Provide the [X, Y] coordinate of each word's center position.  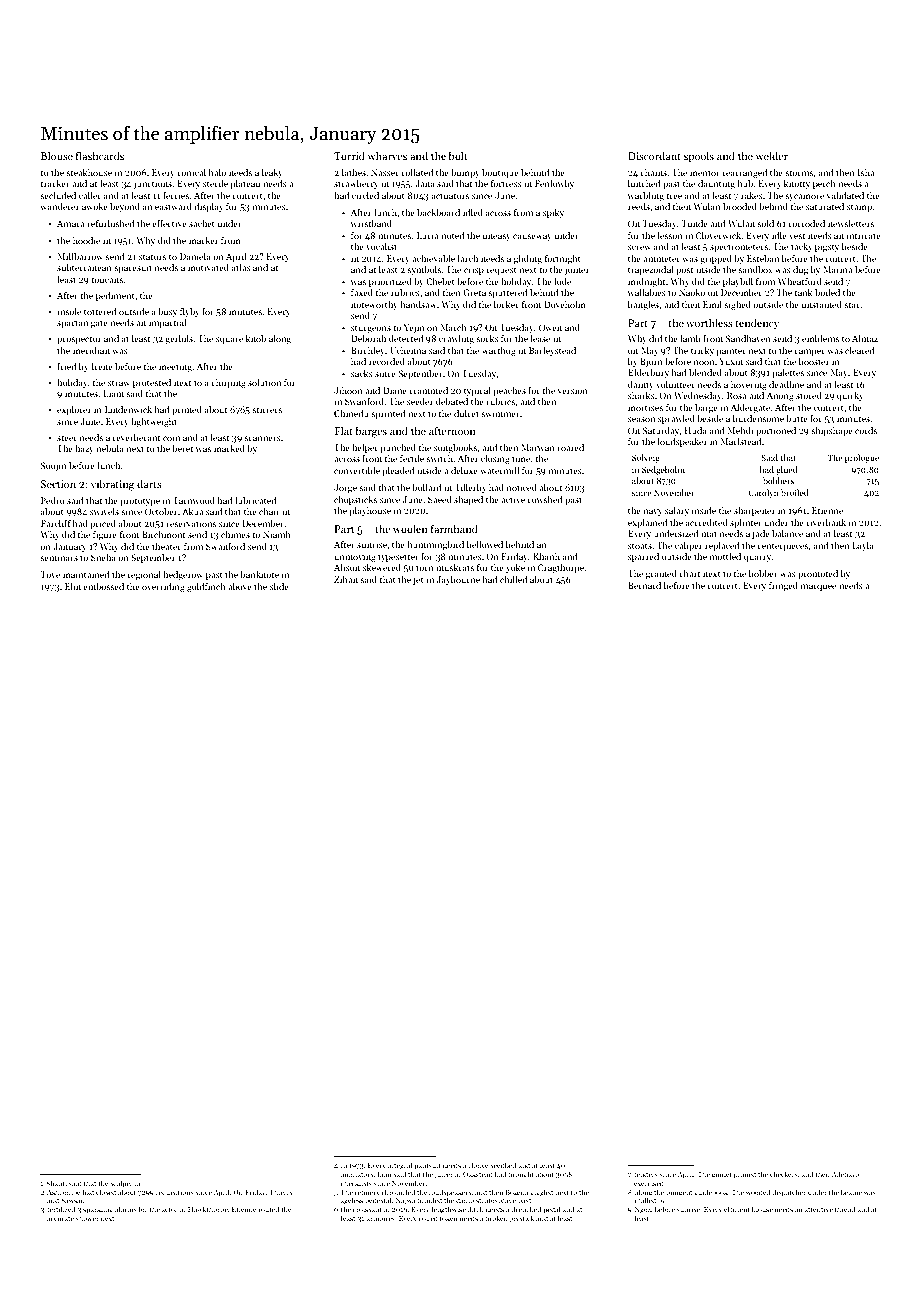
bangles [643, 305]
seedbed [503, 1165]
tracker [55, 183]
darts [149, 483]
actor [169, 1210]
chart [689, 573]
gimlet [722, 1175]
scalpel [121, 1184]
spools [699, 156]
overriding [163, 587]
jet [418, 580]
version [573, 390]
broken [496, 1218]
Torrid [349, 155]
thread [844, 1209]
